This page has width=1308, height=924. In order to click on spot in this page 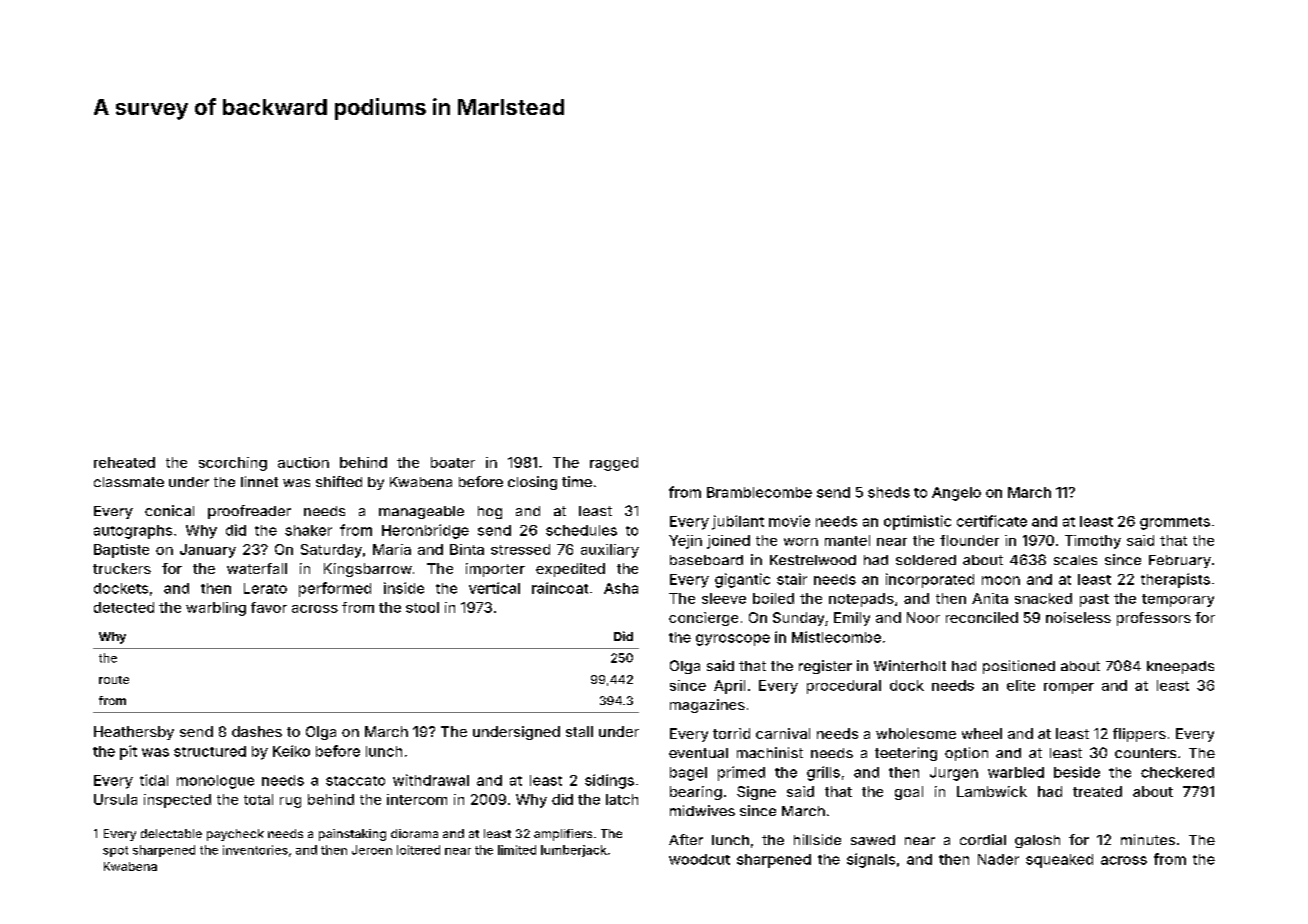, I will do `click(115, 851)`.
